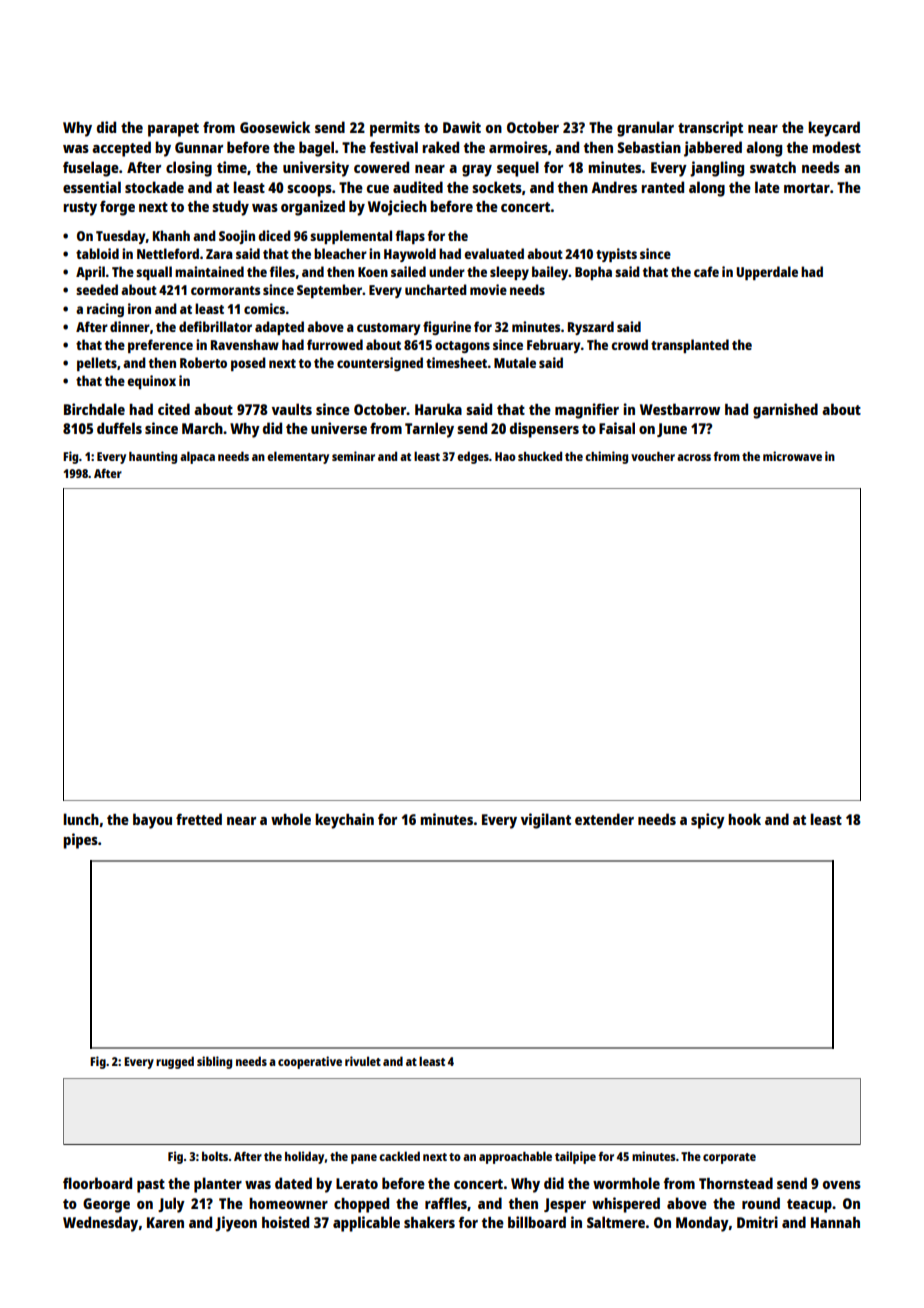  What do you see at coordinates (197, 457) in the screenshot?
I see `alpaca` at bounding box center [197, 457].
